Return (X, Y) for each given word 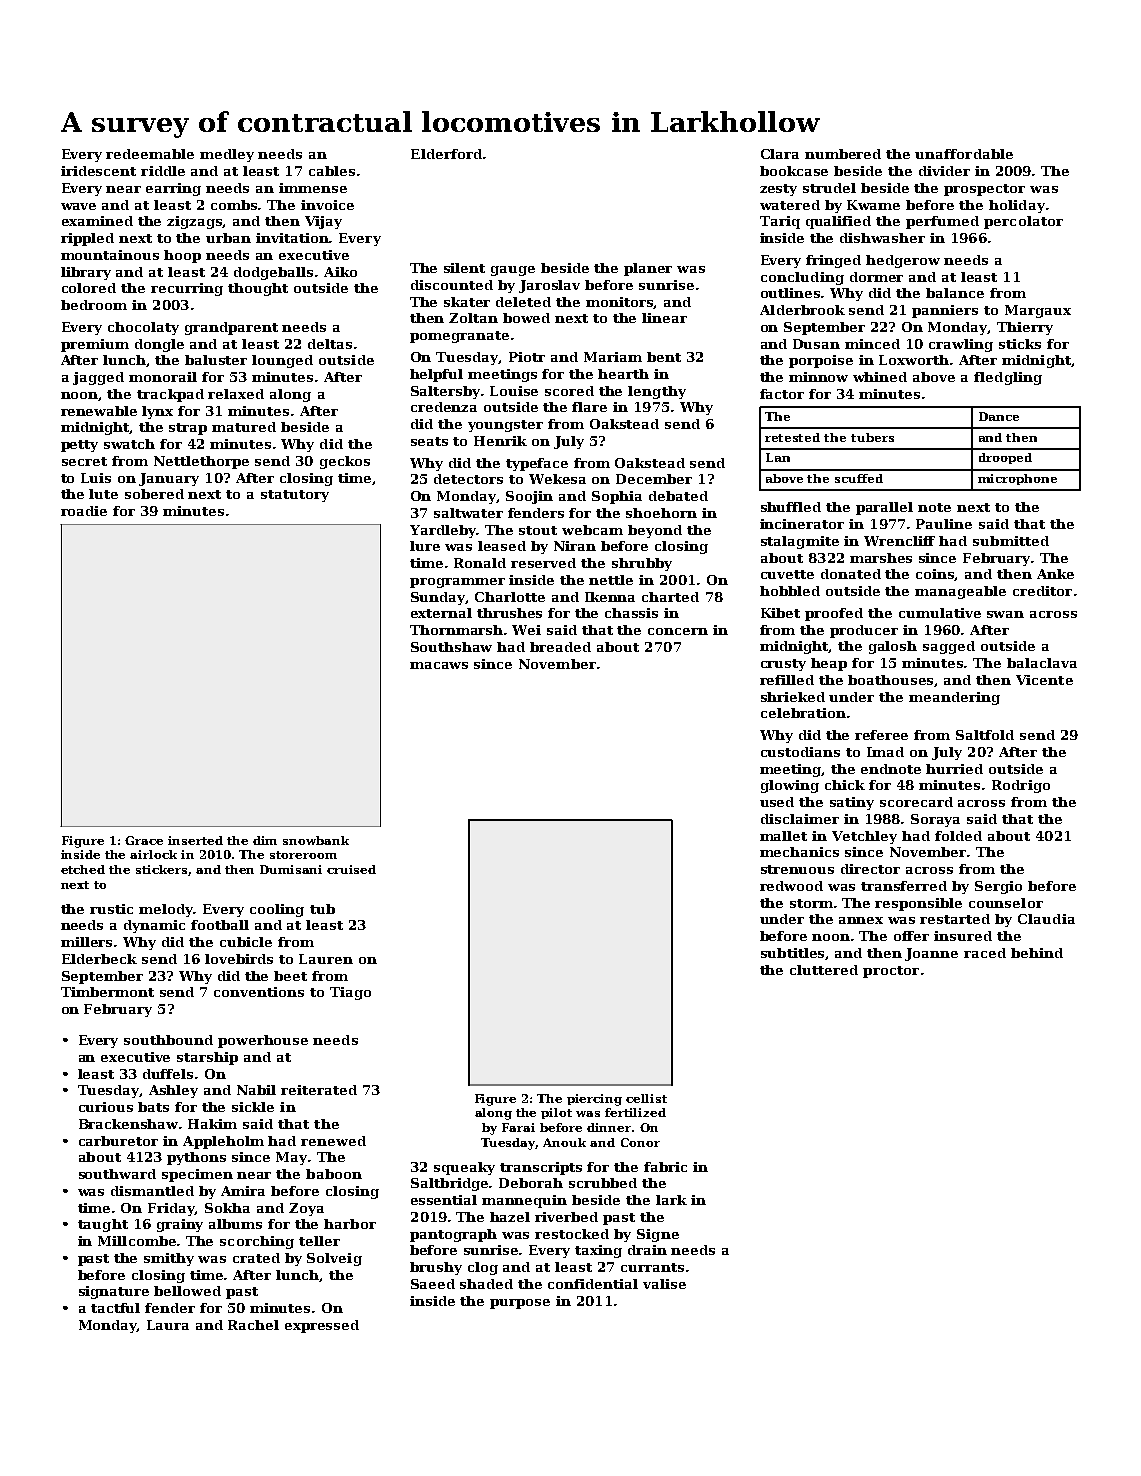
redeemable (150, 154)
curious (106, 1107)
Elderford (446, 154)
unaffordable (964, 154)
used (777, 802)
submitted (1011, 541)
